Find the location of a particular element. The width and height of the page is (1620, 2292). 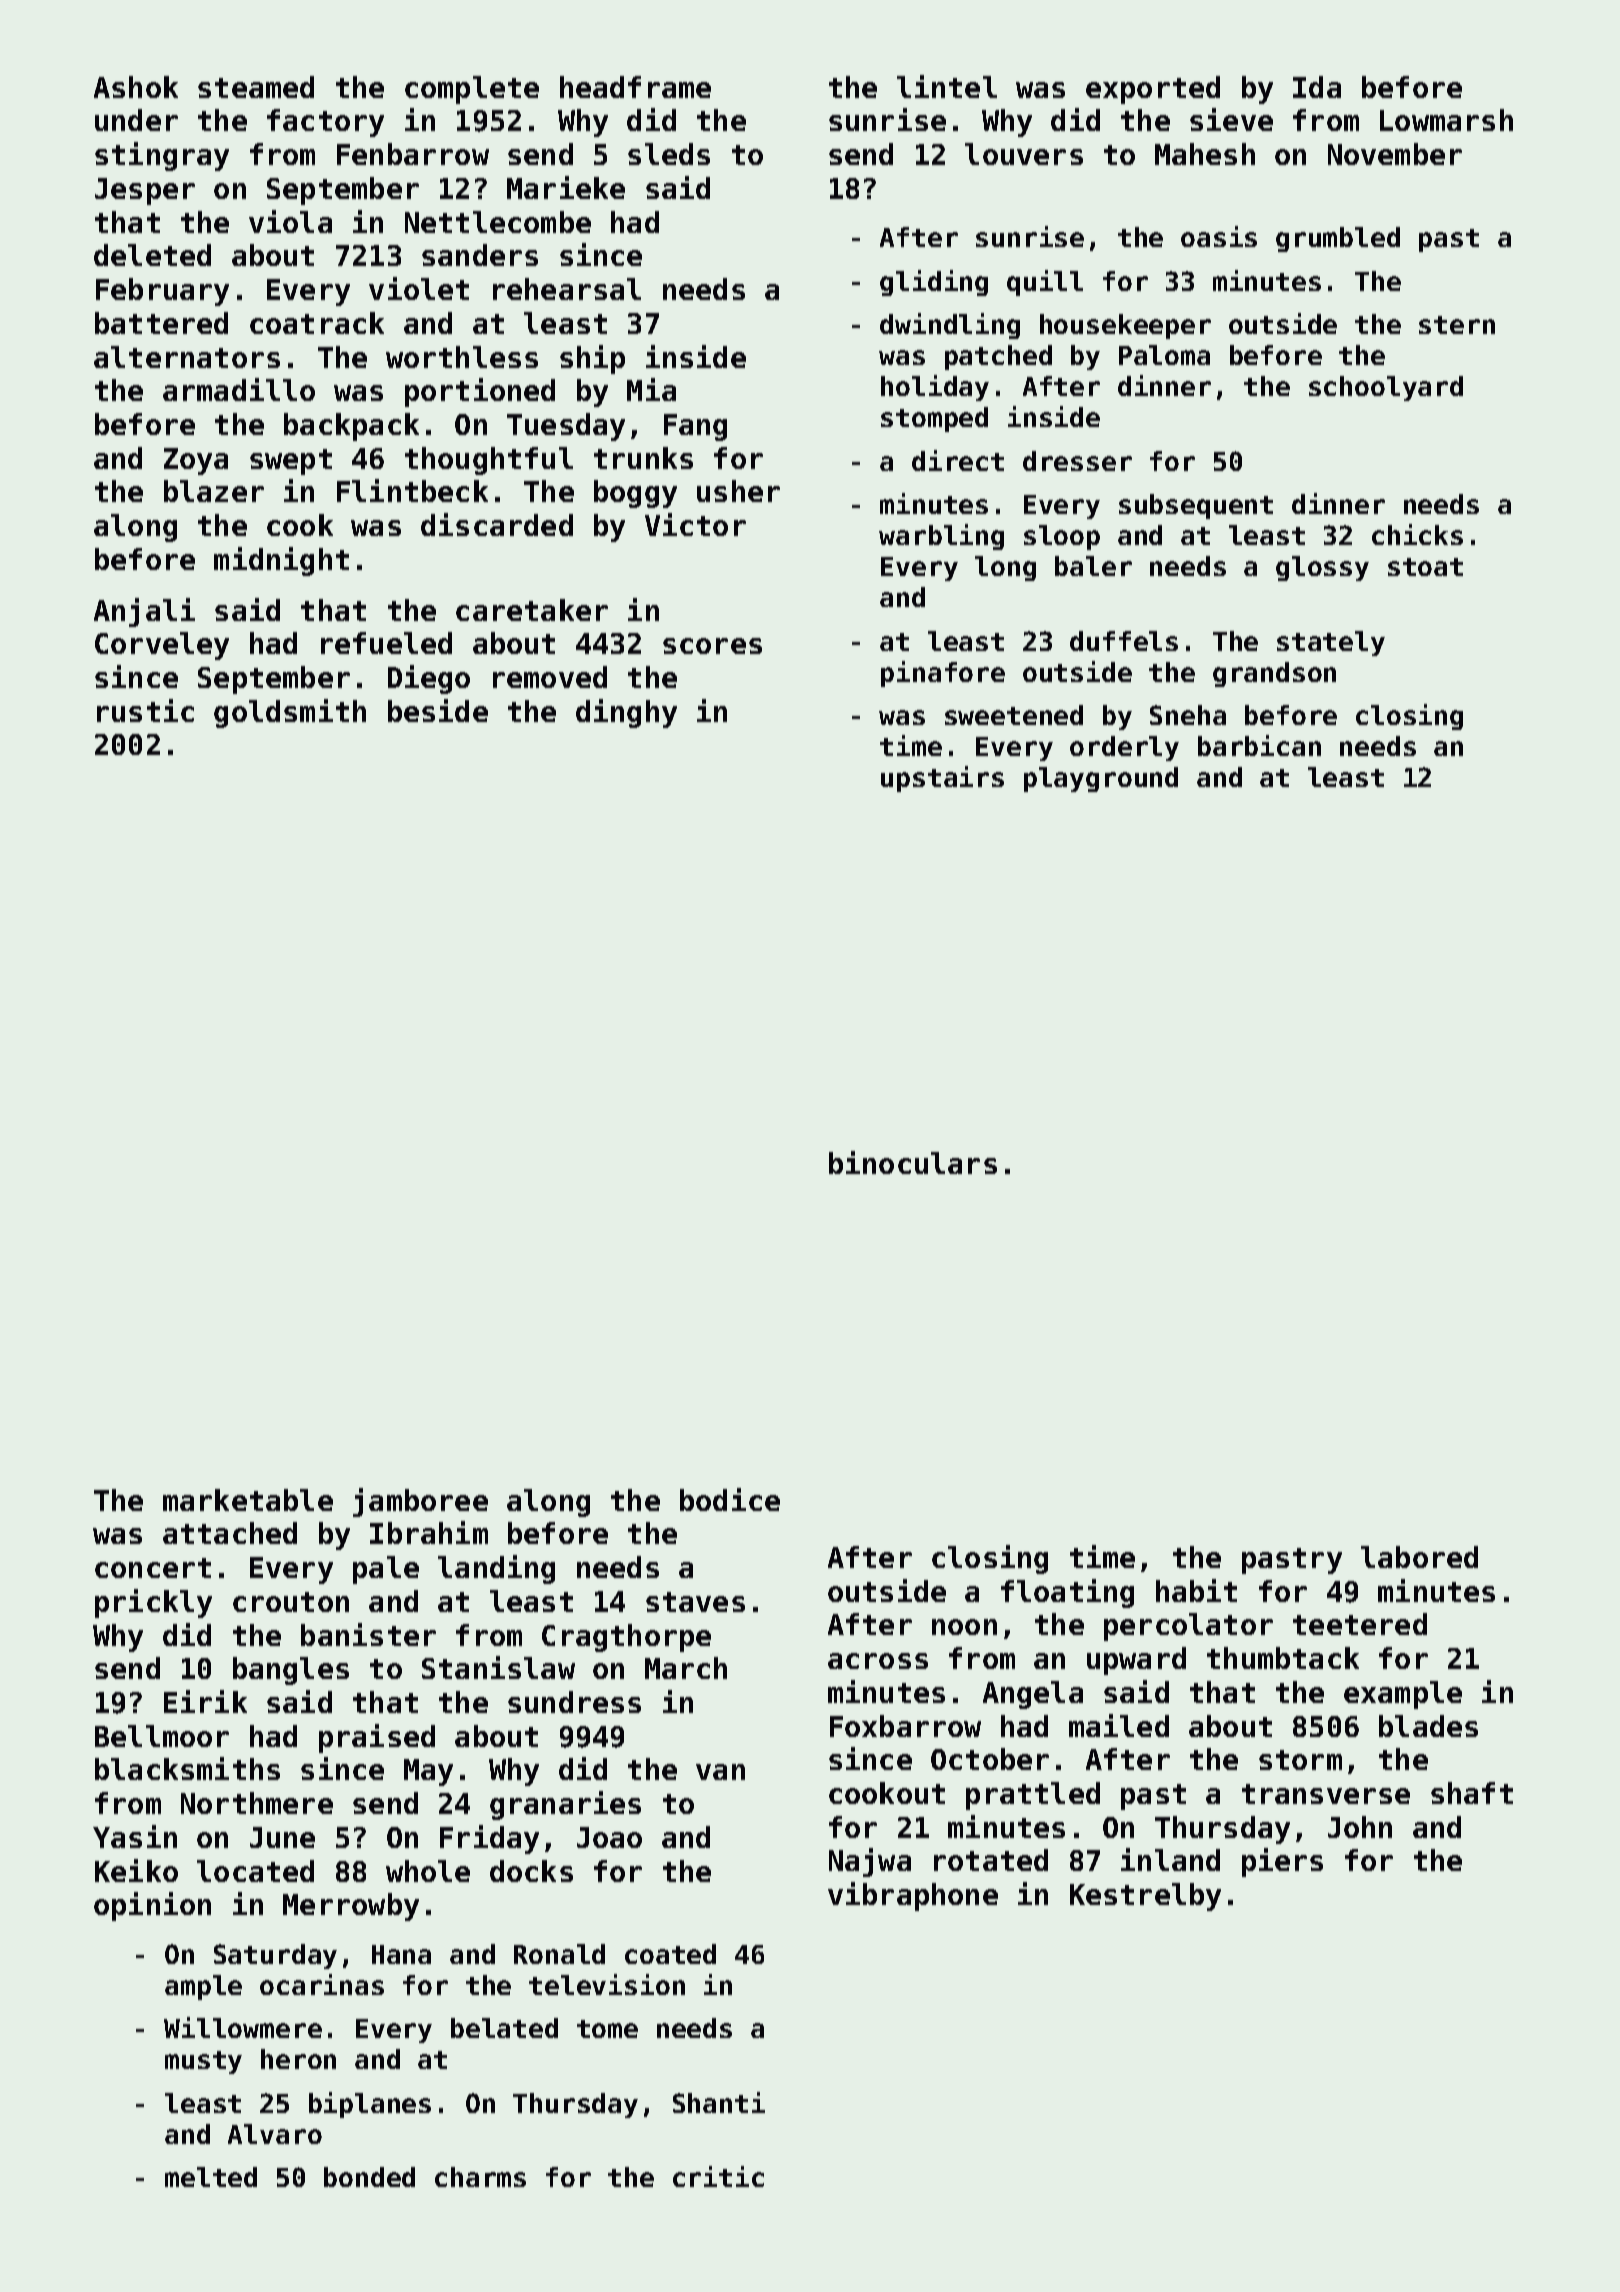

Jesper is located at coordinates (145, 191).
